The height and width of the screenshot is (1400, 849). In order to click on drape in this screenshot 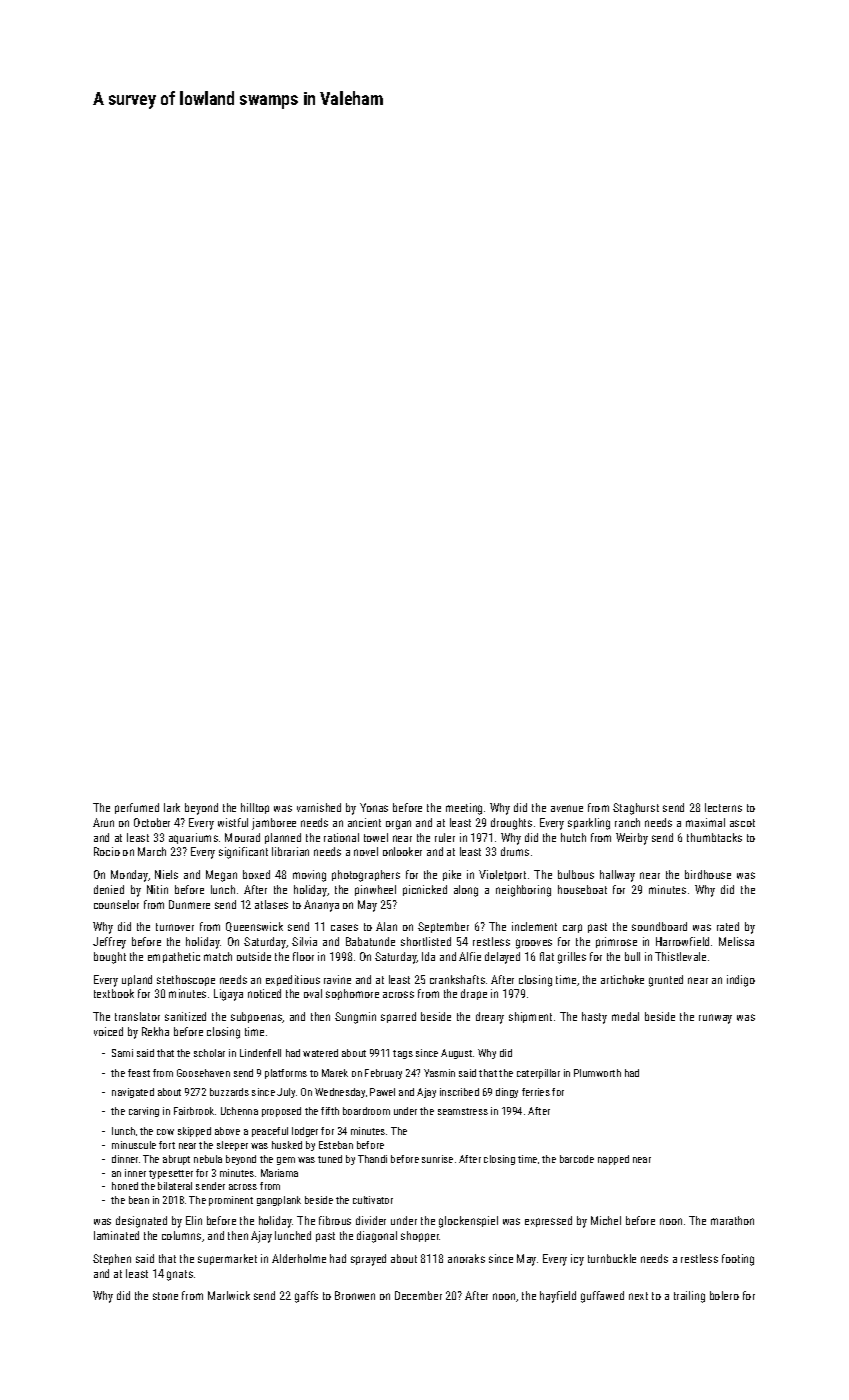, I will do `click(474, 994)`.
